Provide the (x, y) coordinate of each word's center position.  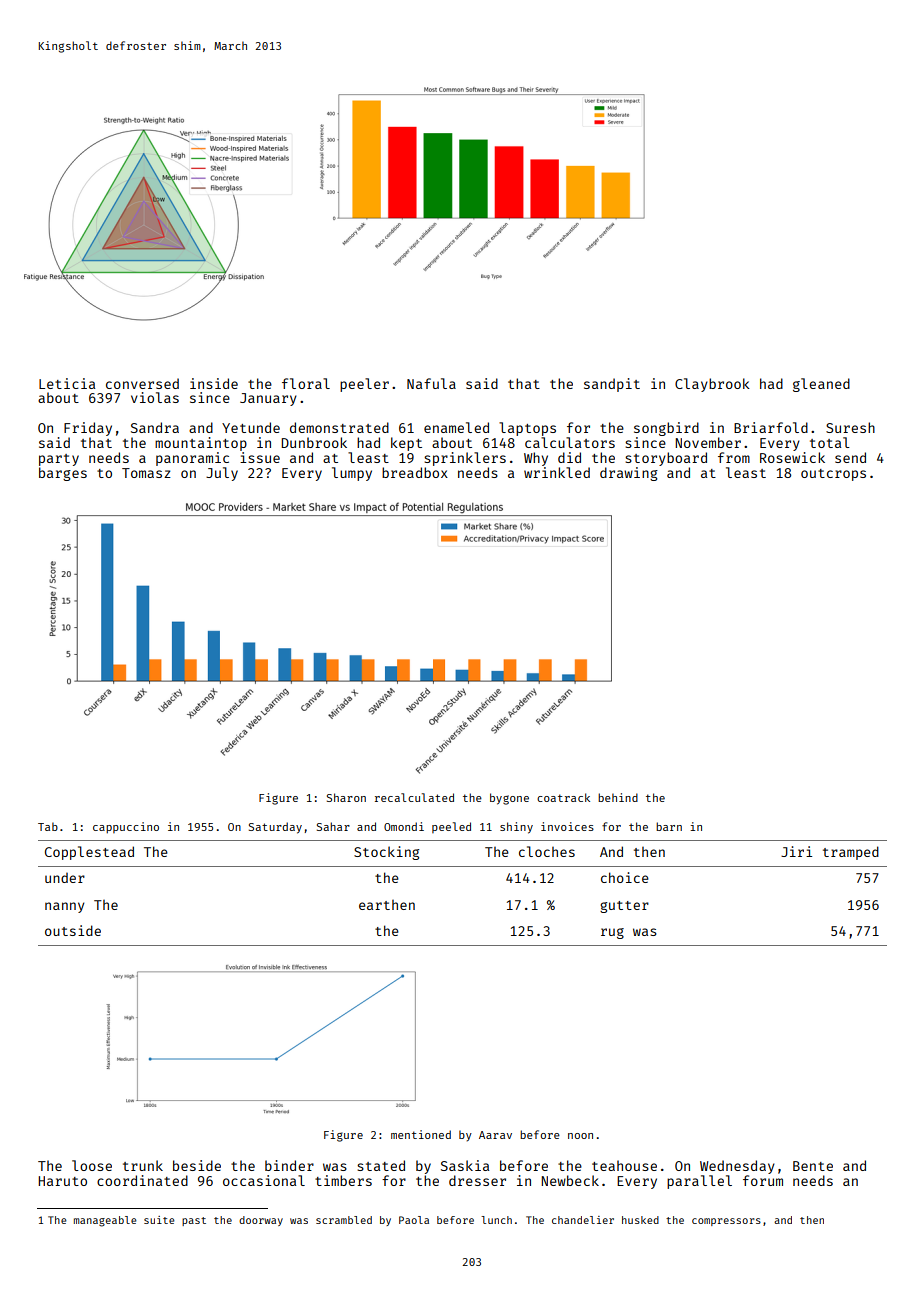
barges (63, 474)
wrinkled (557, 472)
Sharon (346, 797)
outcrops (833, 475)
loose (92, 1165)
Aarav (495, 1135)
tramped (851, 853)
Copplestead (89, 853)
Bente (813, 1166)
